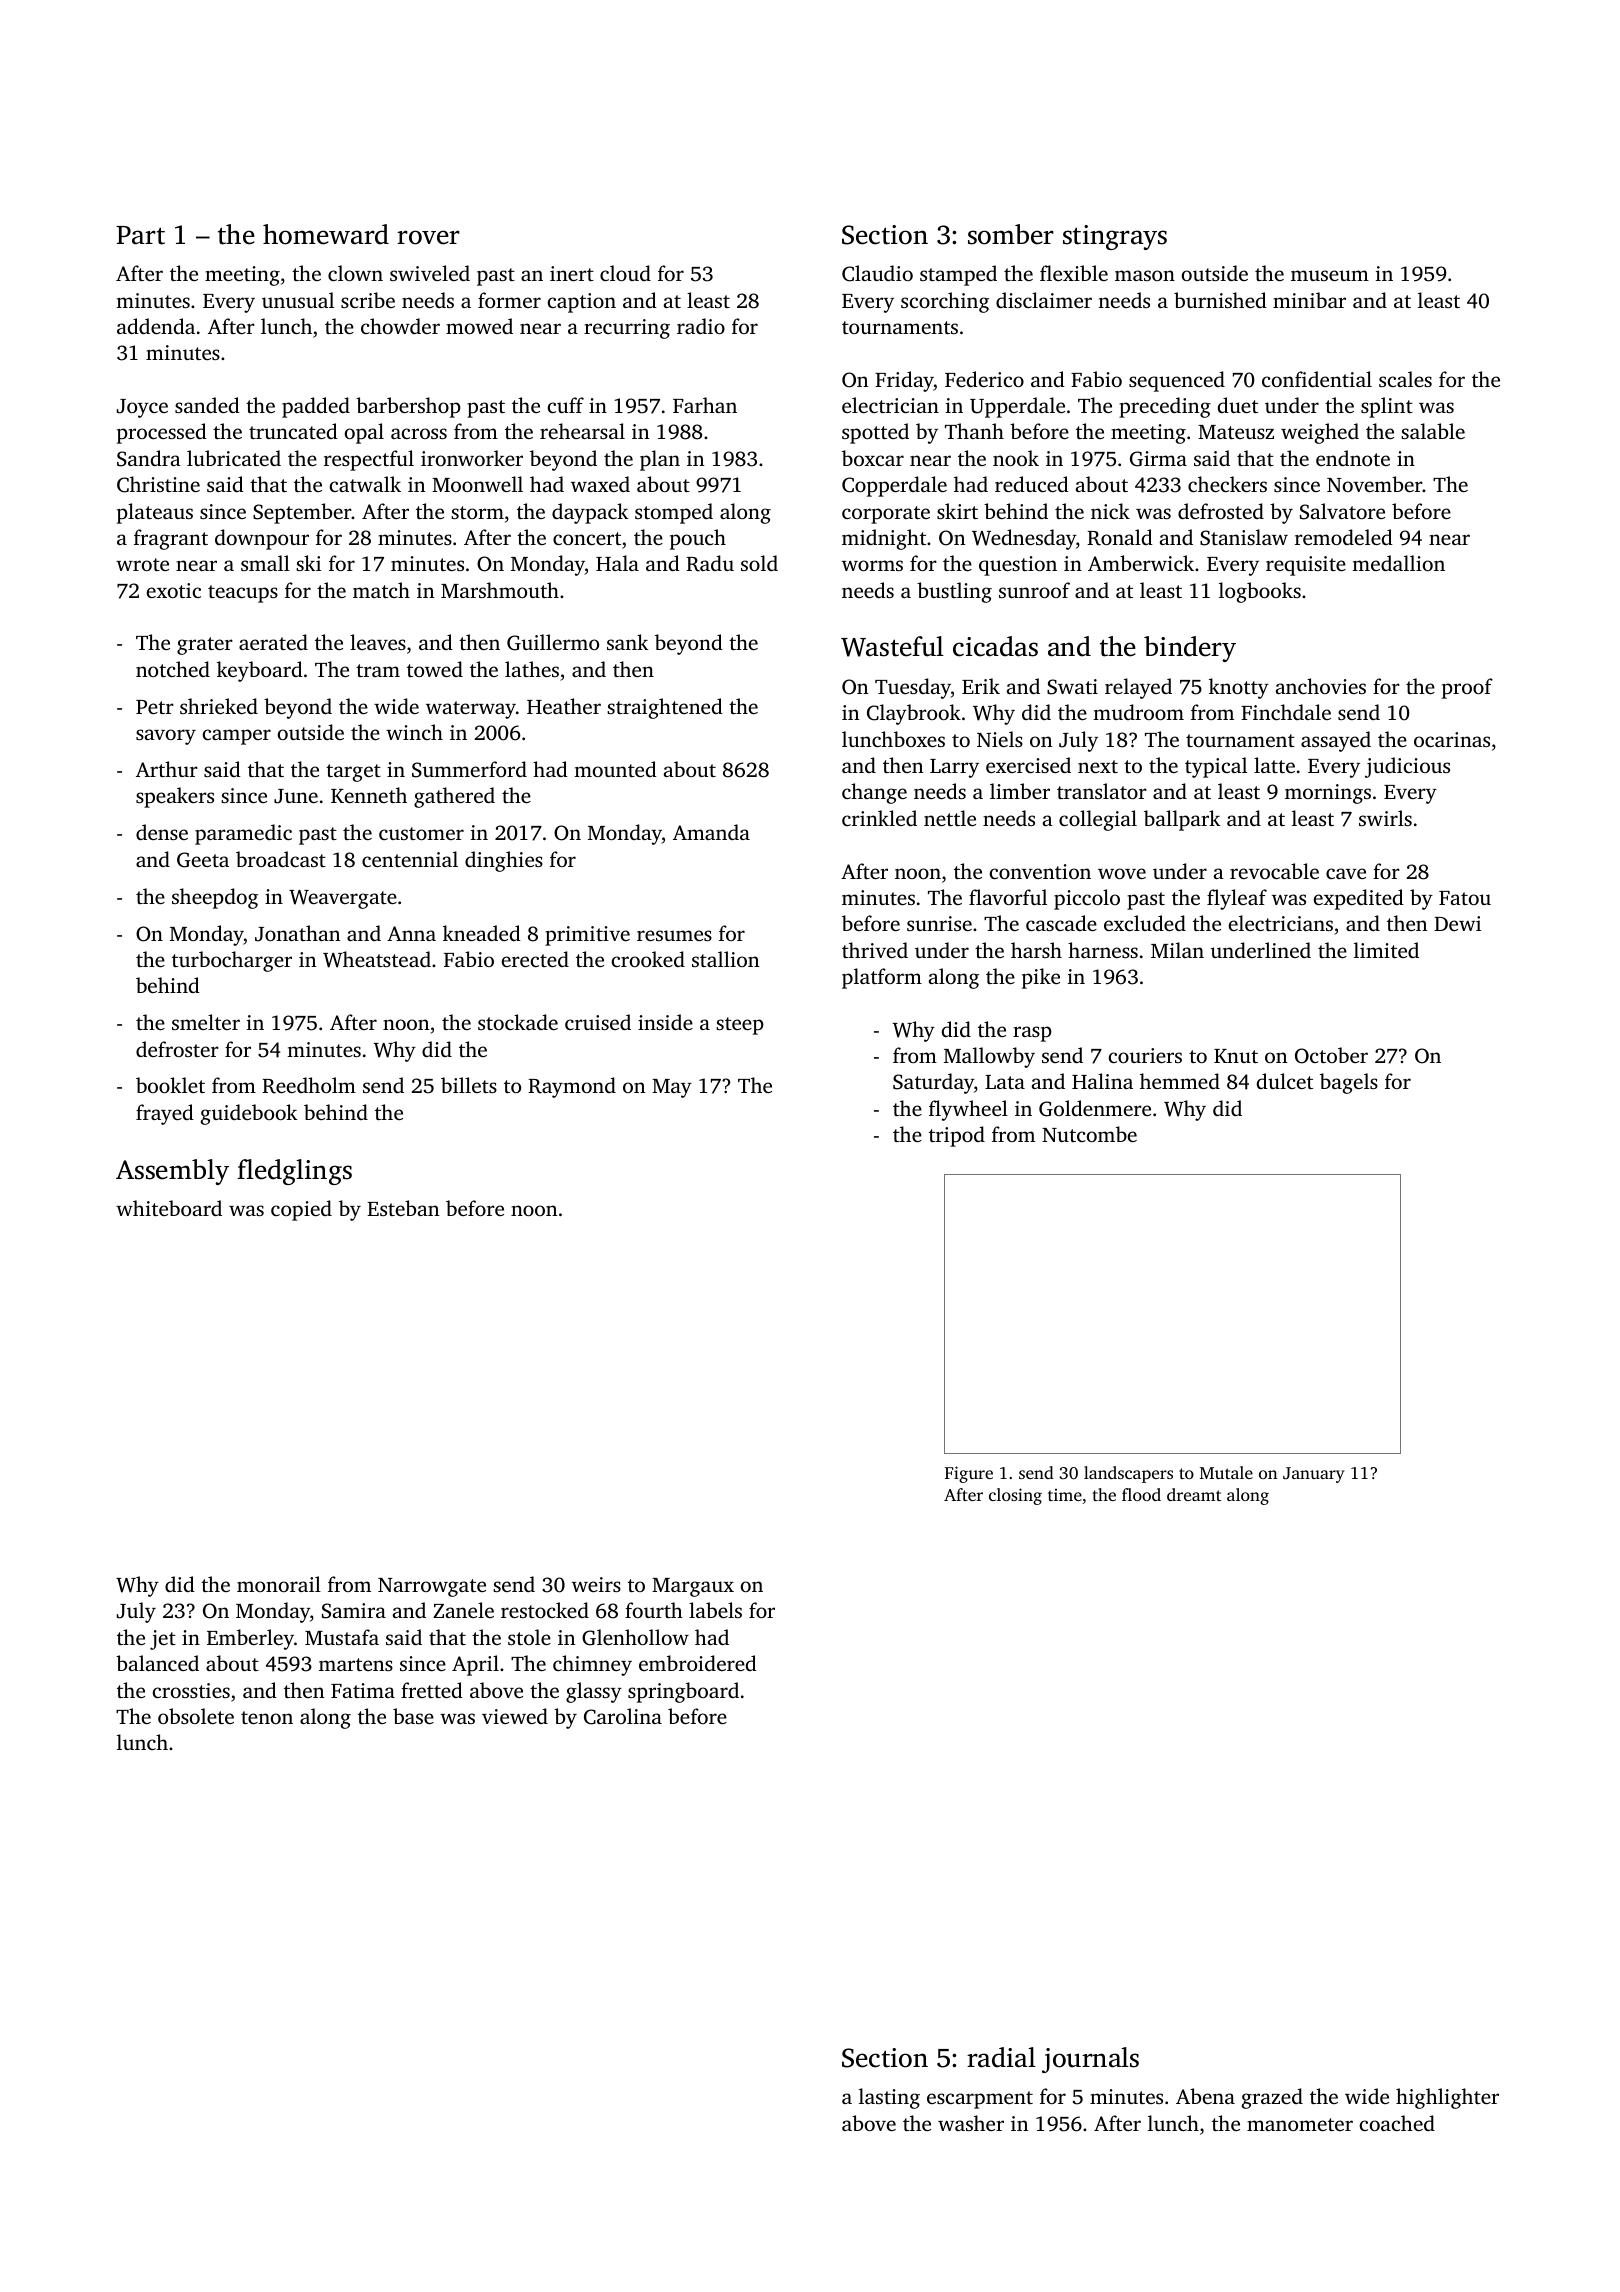 This page has width=1620, height=2292. I want to click on cloud, so click(625, 273).
